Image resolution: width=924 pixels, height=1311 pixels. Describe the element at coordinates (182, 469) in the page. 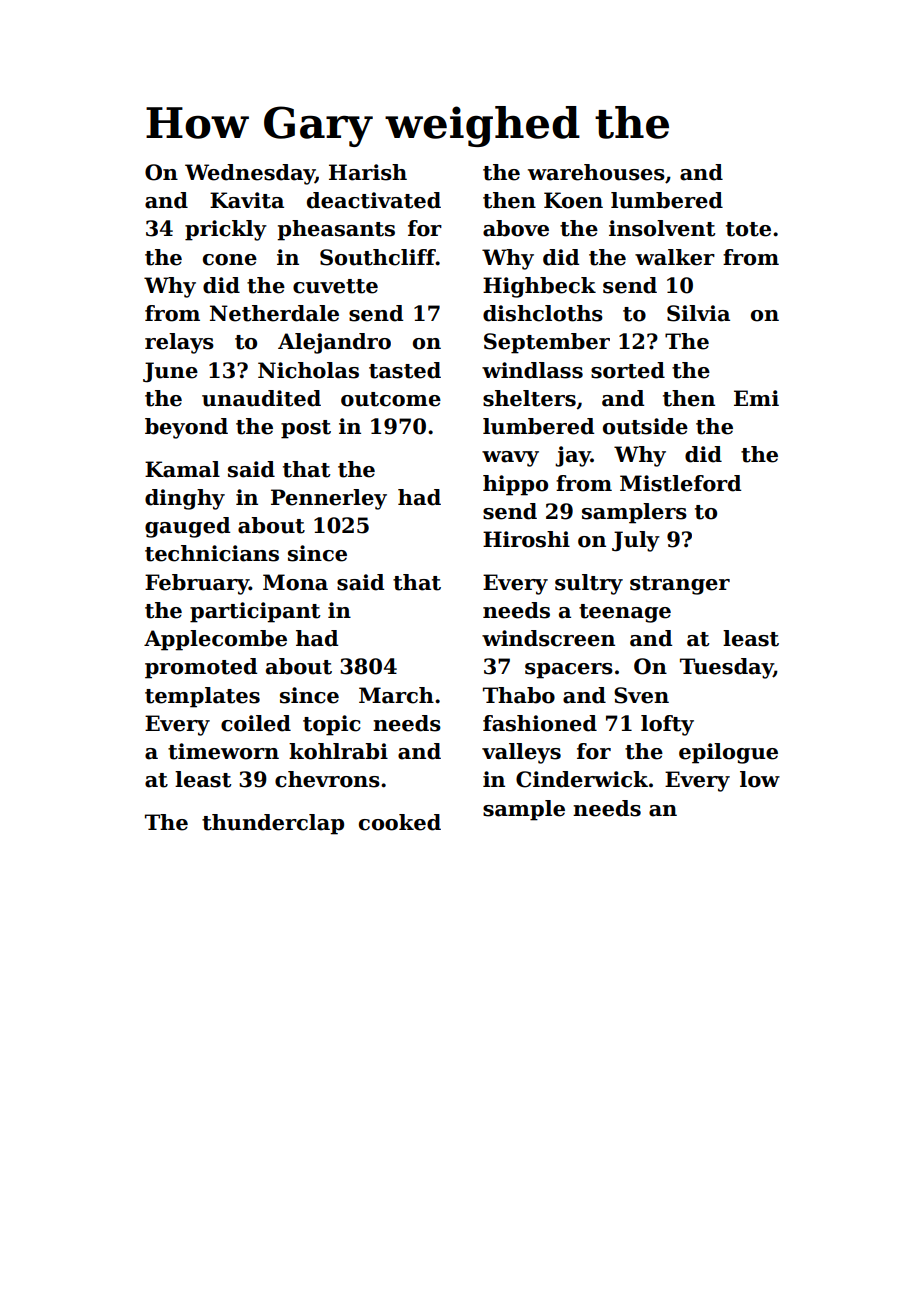

I see `Kamal` at that location.
